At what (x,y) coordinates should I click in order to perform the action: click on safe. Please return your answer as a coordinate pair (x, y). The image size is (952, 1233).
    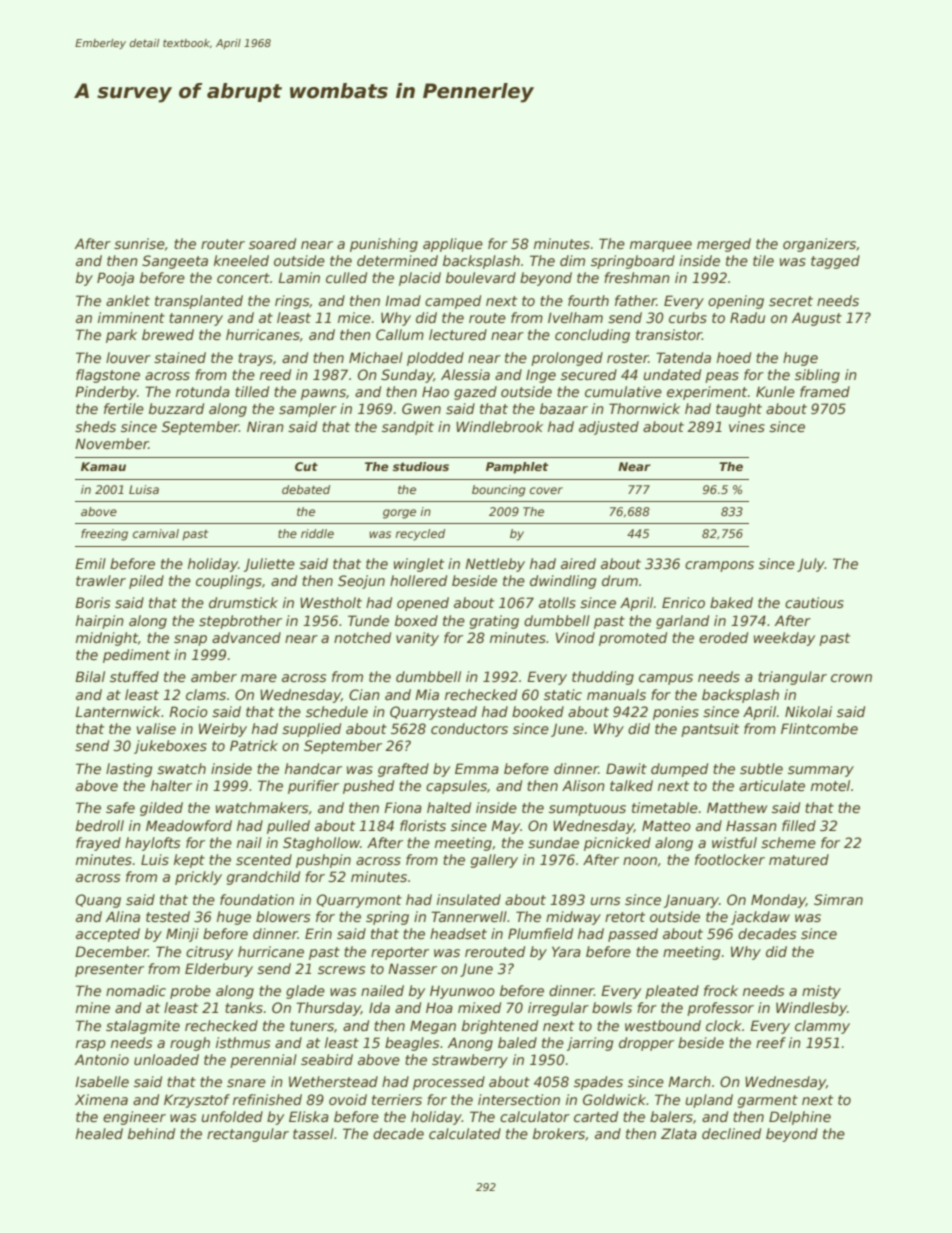
    Looking at the image, I should click on (120, 807).
